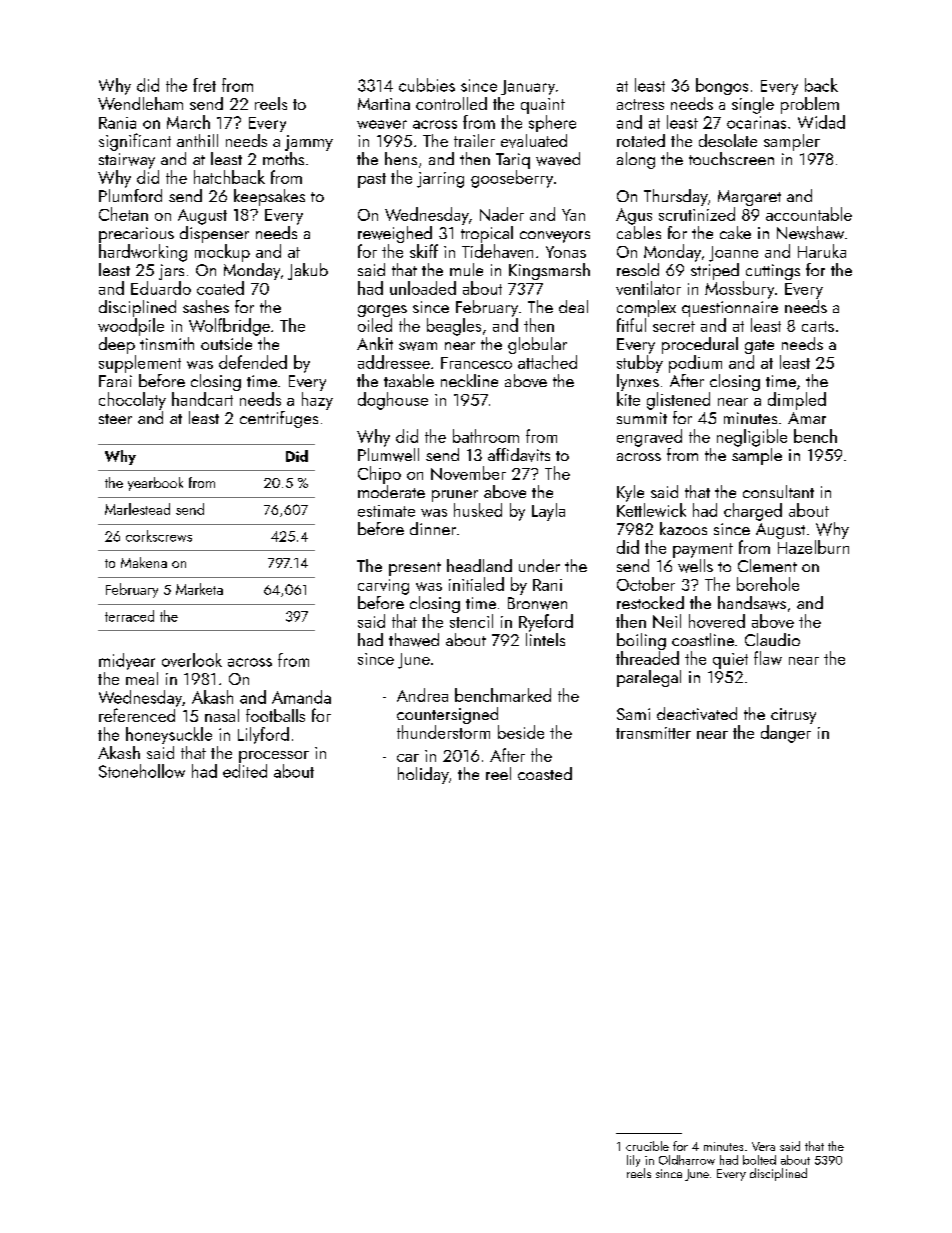 This screenshot has width=952, height=1233. What do you see at coordinates (818, 326) in the screenshot?
I see `carts` at bounding box center [818, 326].
